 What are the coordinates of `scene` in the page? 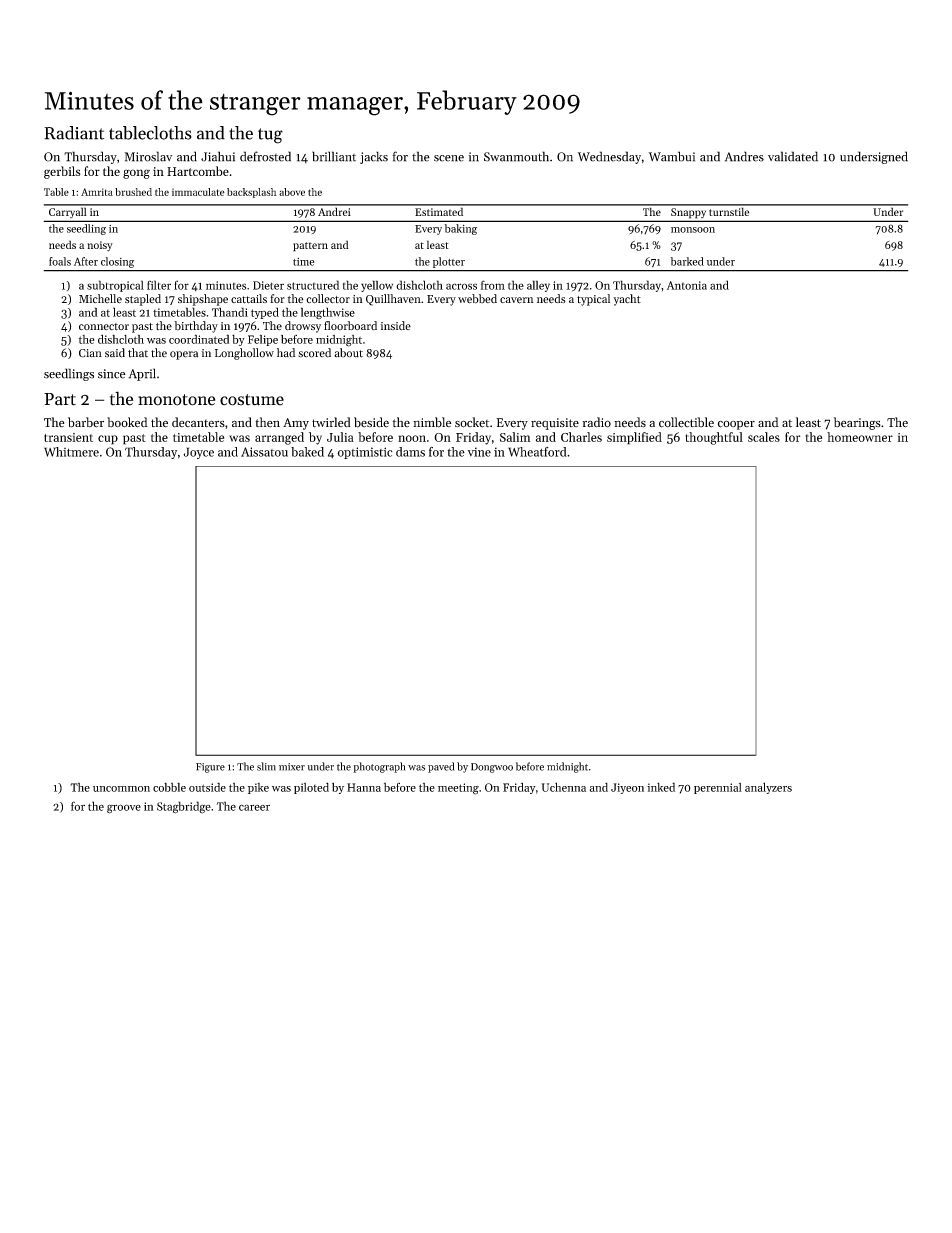 It's located at (449, 158).
